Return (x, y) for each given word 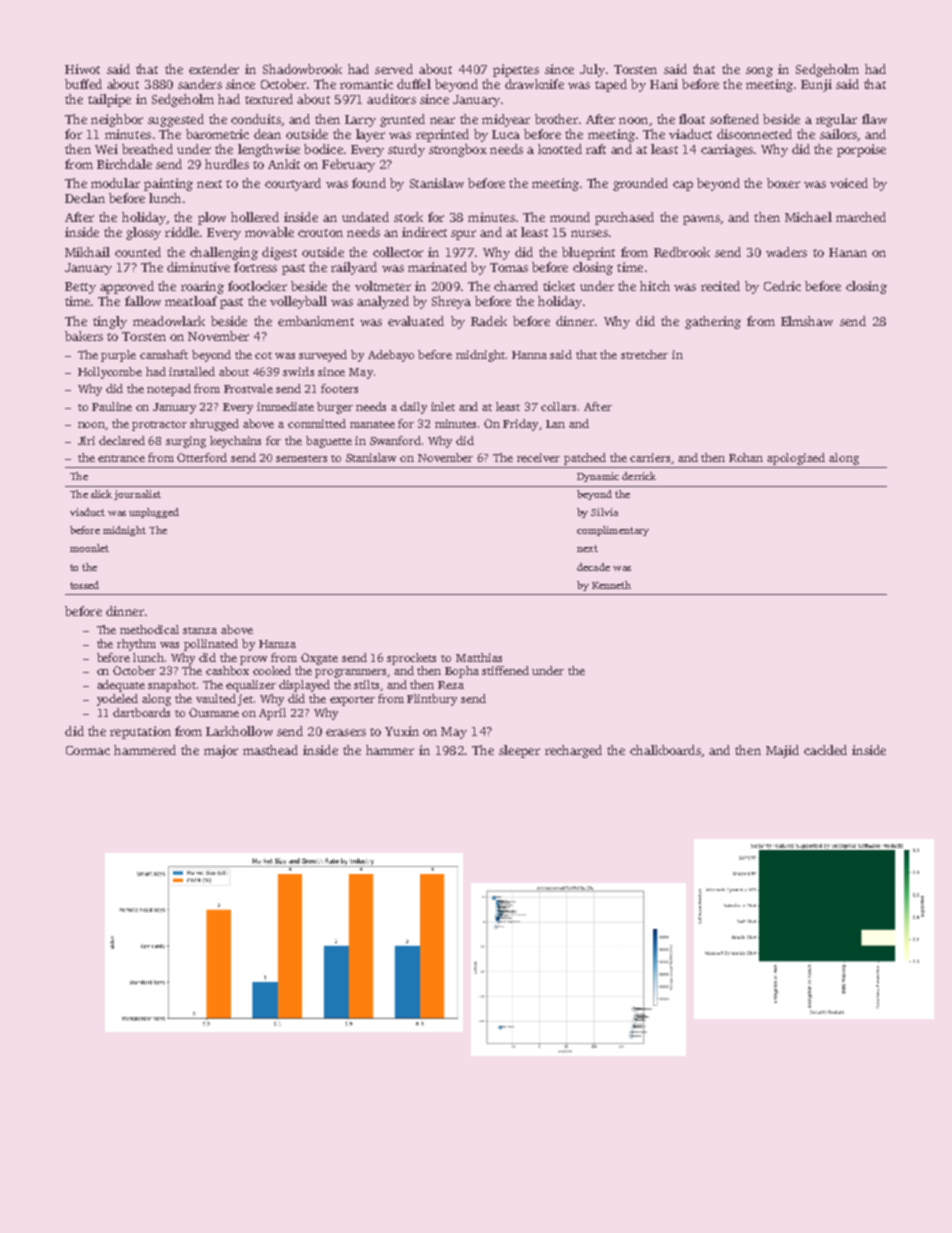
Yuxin (402, 731)
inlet (443, 406)
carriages (727, 150)
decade (593, 567)
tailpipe (109, 100)
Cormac (88, 750)
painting (168, 184)
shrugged (214, 425)
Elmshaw (807, 321)
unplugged (154, 513)
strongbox (458, 150)
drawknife (534, 84)
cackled (825, 750)
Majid (782, 751)
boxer (783, 183)
